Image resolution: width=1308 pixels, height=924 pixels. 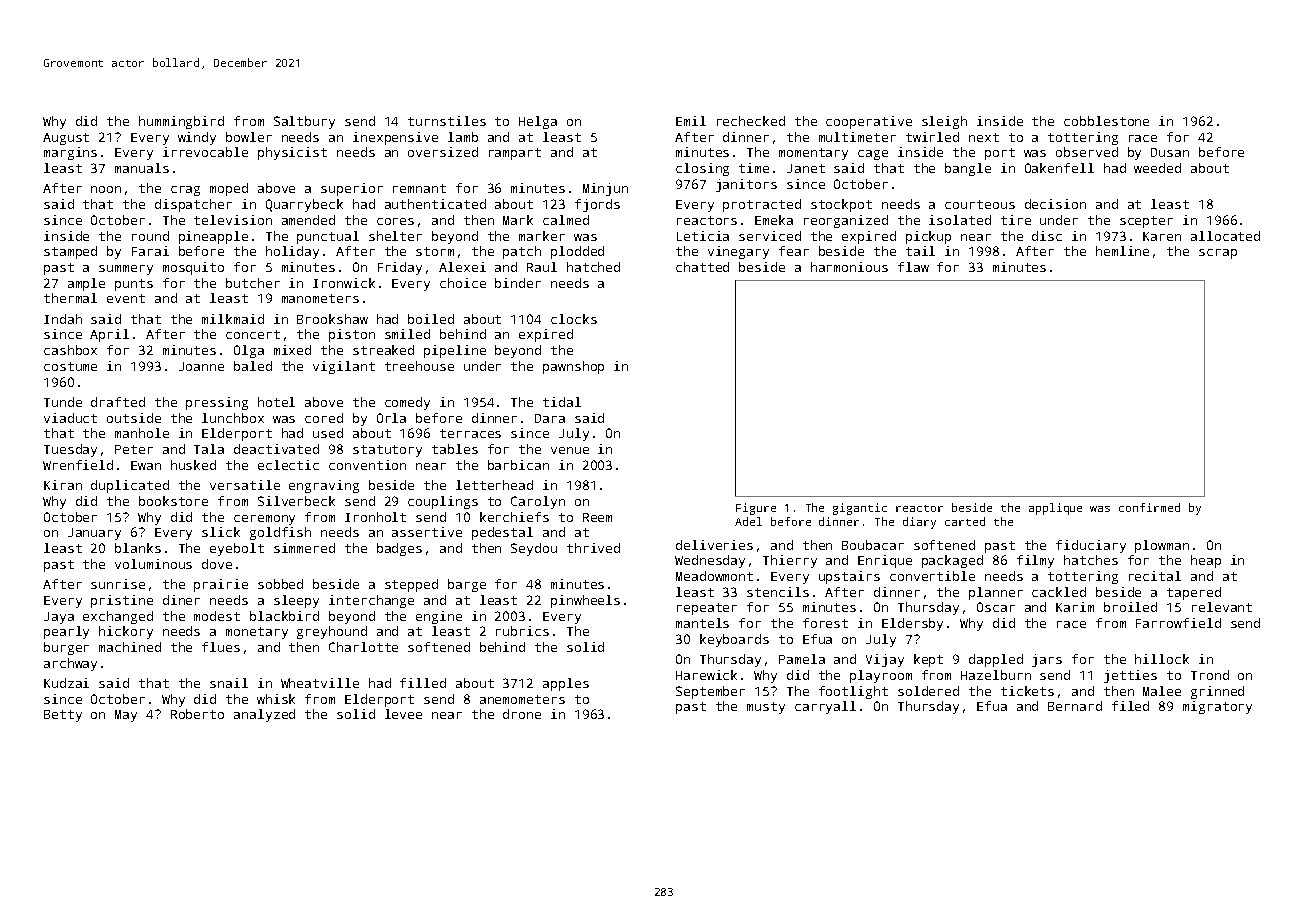 I want to click on disc, so click(x=1047, y=236).
